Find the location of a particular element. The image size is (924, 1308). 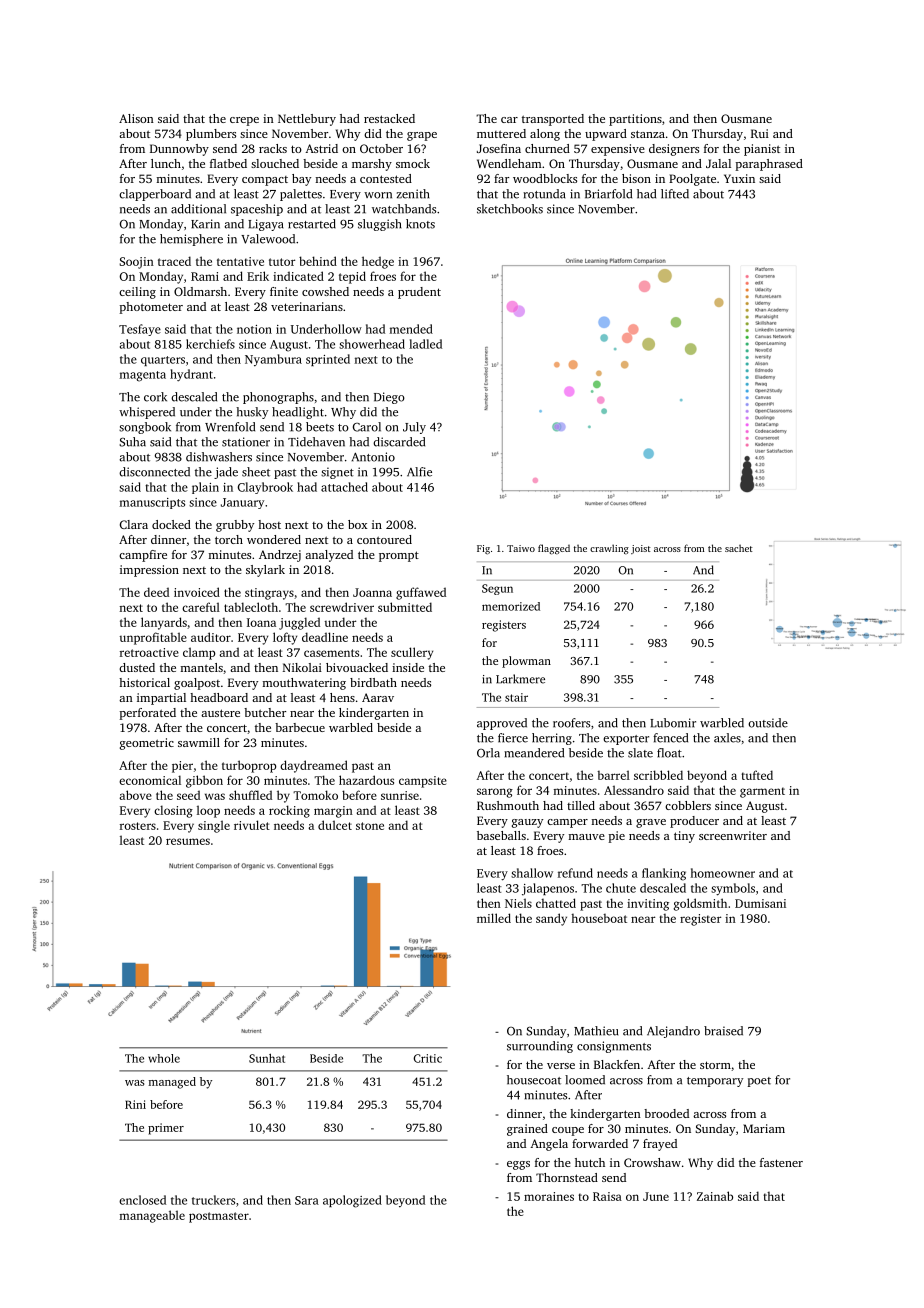

postmaster is located at coordinates (219, 1217).
